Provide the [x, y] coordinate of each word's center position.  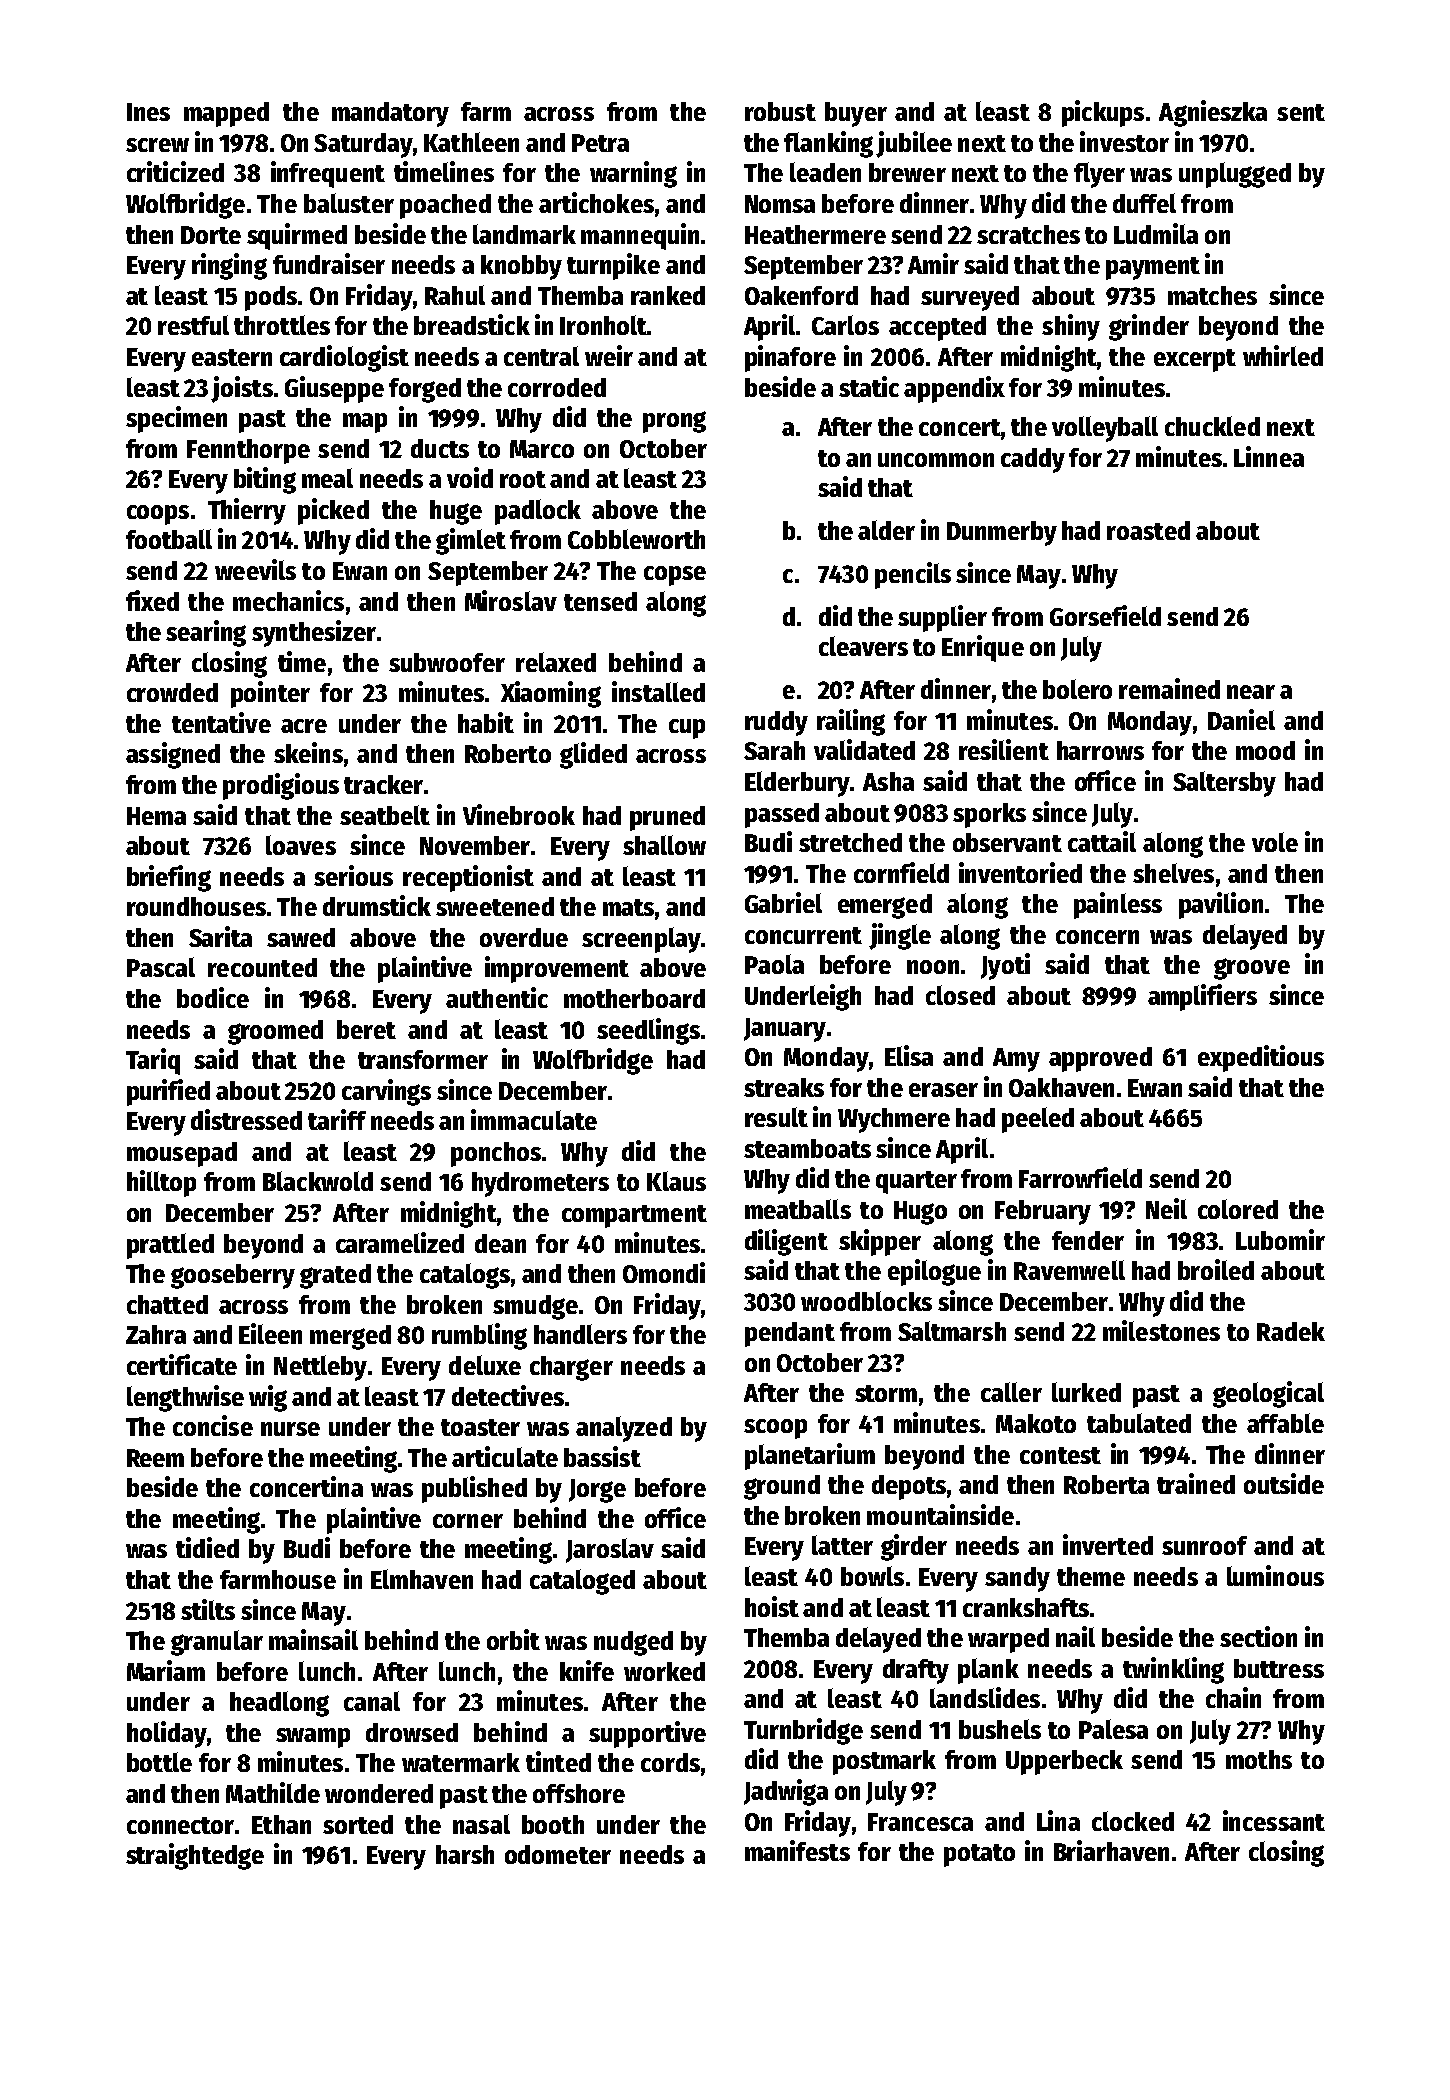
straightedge [195, 1856]
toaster [480, 1427]
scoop [775, 1429]
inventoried [1020, 872]
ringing [229, 266]
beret [366, 1029]
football [169, 539]
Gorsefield [1105, 615]
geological [1268, 1394]
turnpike [613, 266]
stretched [850, 842]
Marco [542, 449]
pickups [1103, 113]
